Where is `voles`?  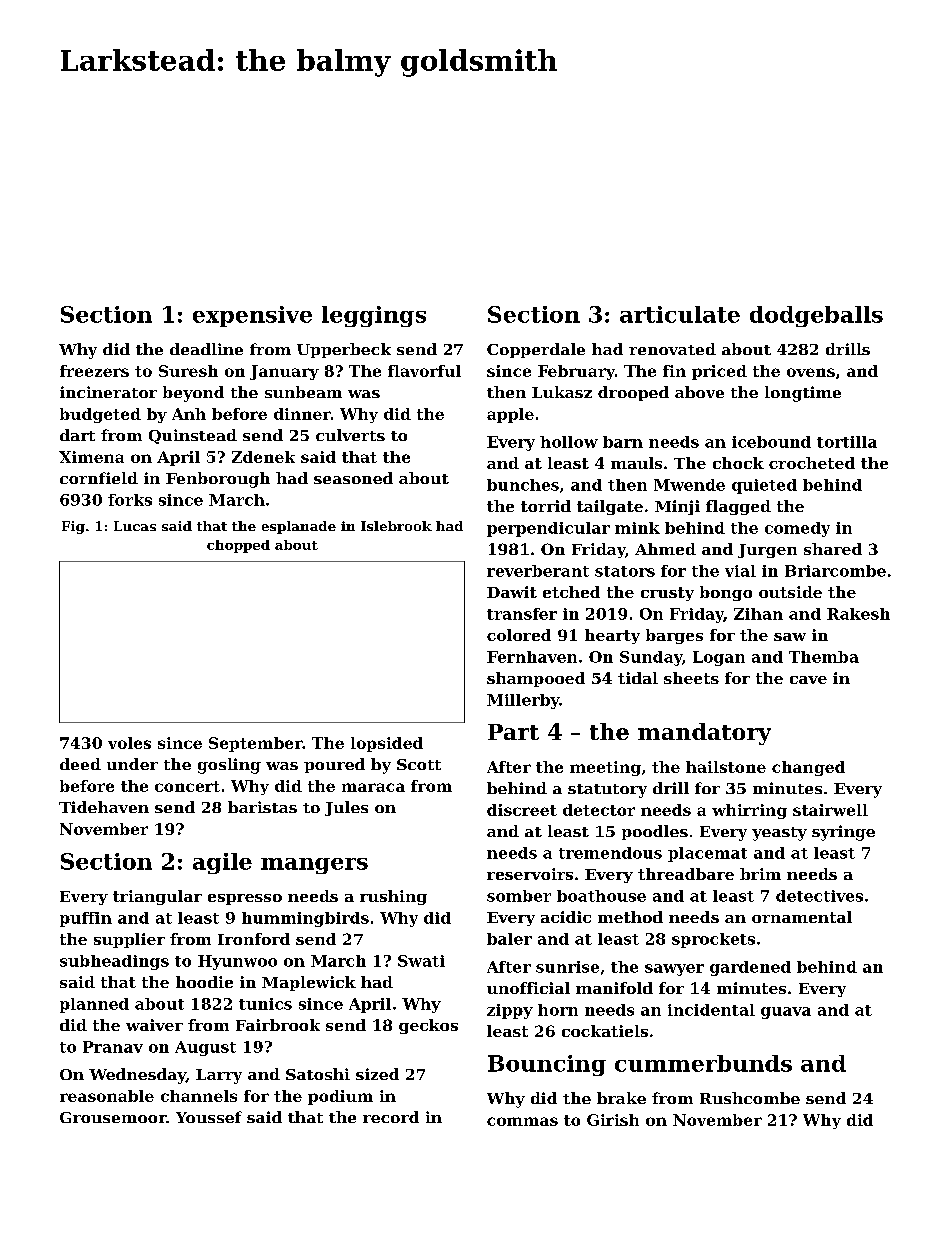 voles is located at coordinates (129, 743).
